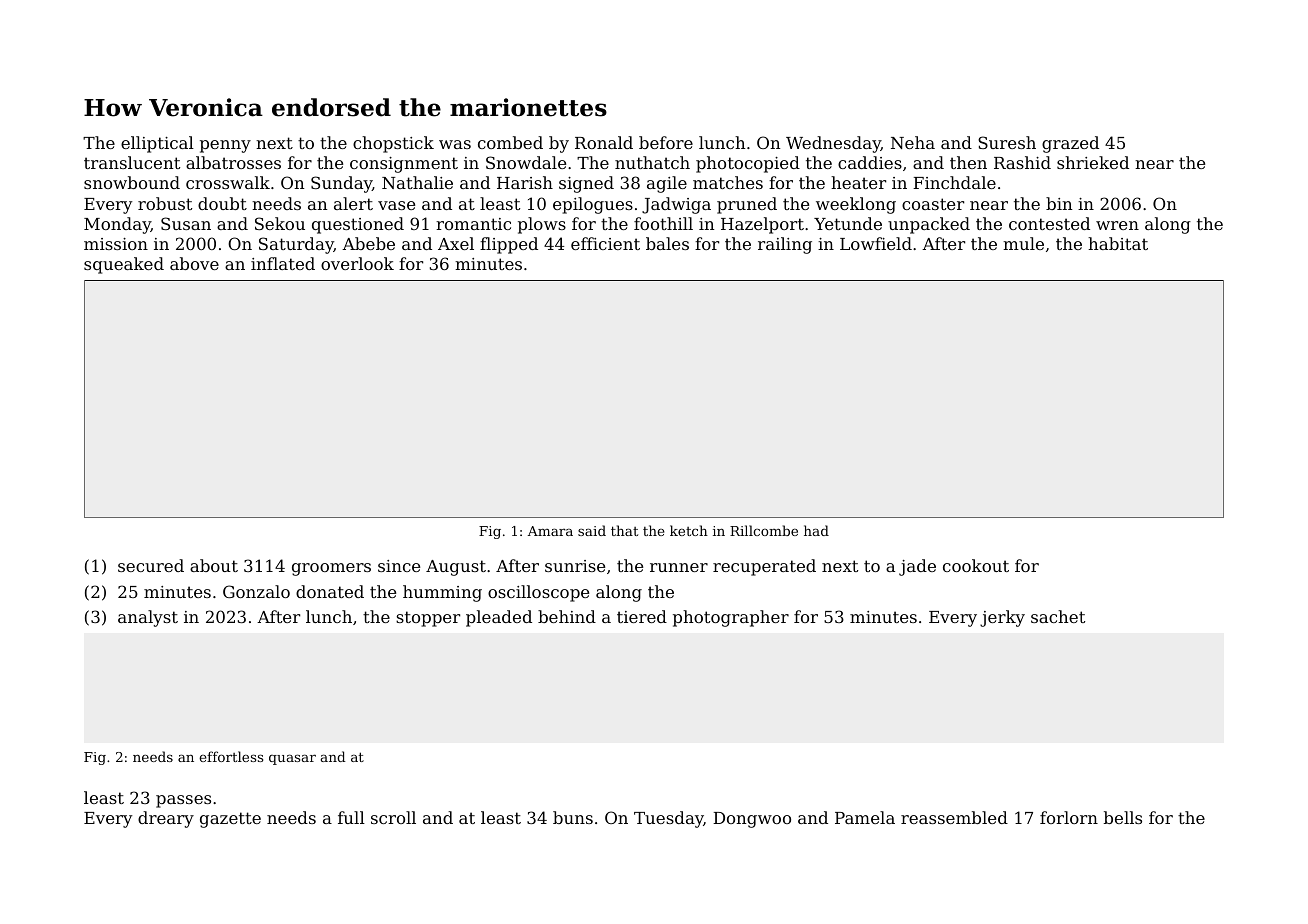 Image resolution: width=1308 pixels, height=924 pixels. What do you see at coordinates (292, 759) in the image?
I see `quasar` at bounding box center [292, 759].
